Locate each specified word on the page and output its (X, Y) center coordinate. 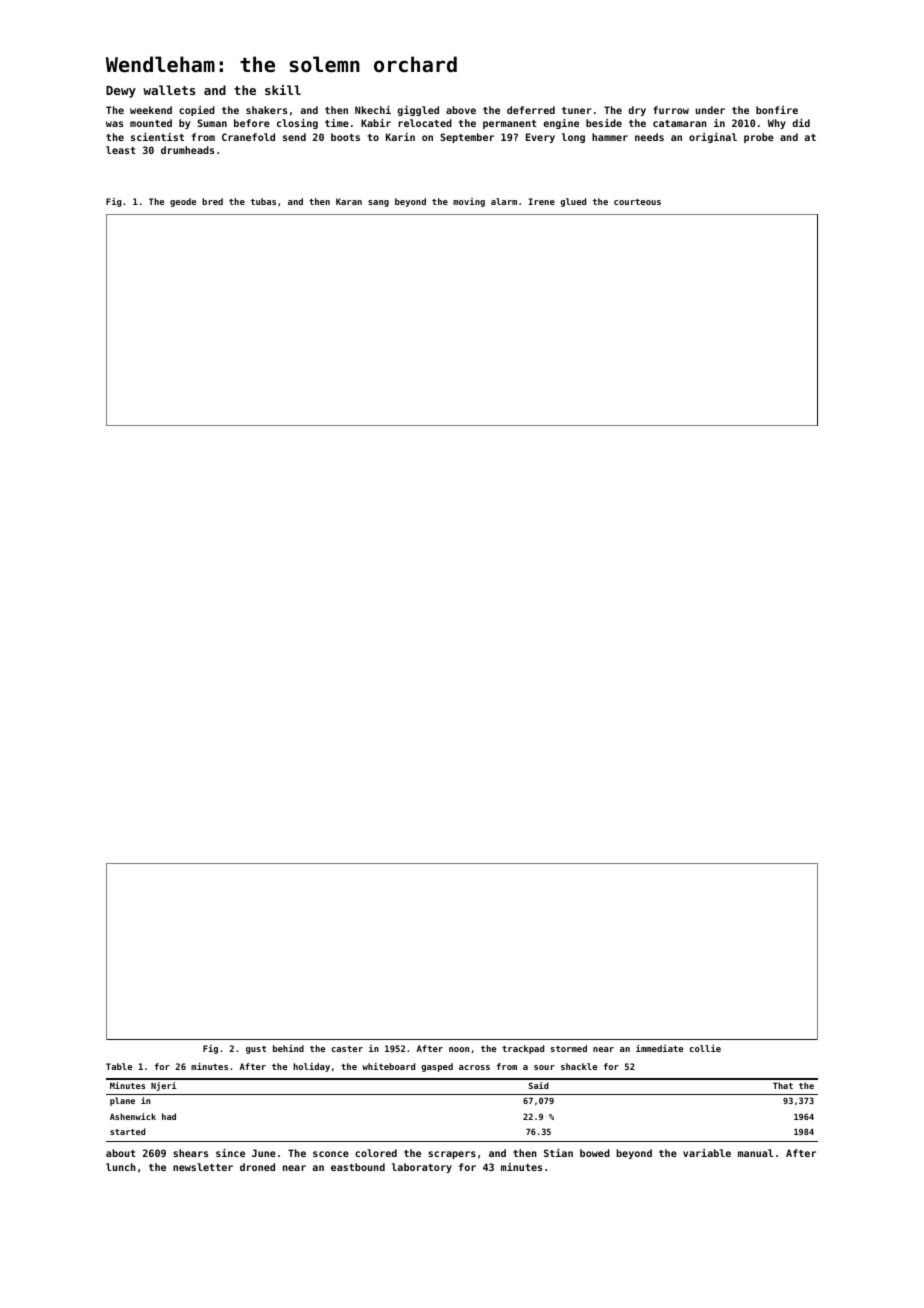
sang (378, 203)
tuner (577, 110)
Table (119, 1066)
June (264, 1153)
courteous (637, 202)
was (114, 124)
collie (705, 1048)
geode (183, 202)
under (710, 110)
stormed (569, 1048)
